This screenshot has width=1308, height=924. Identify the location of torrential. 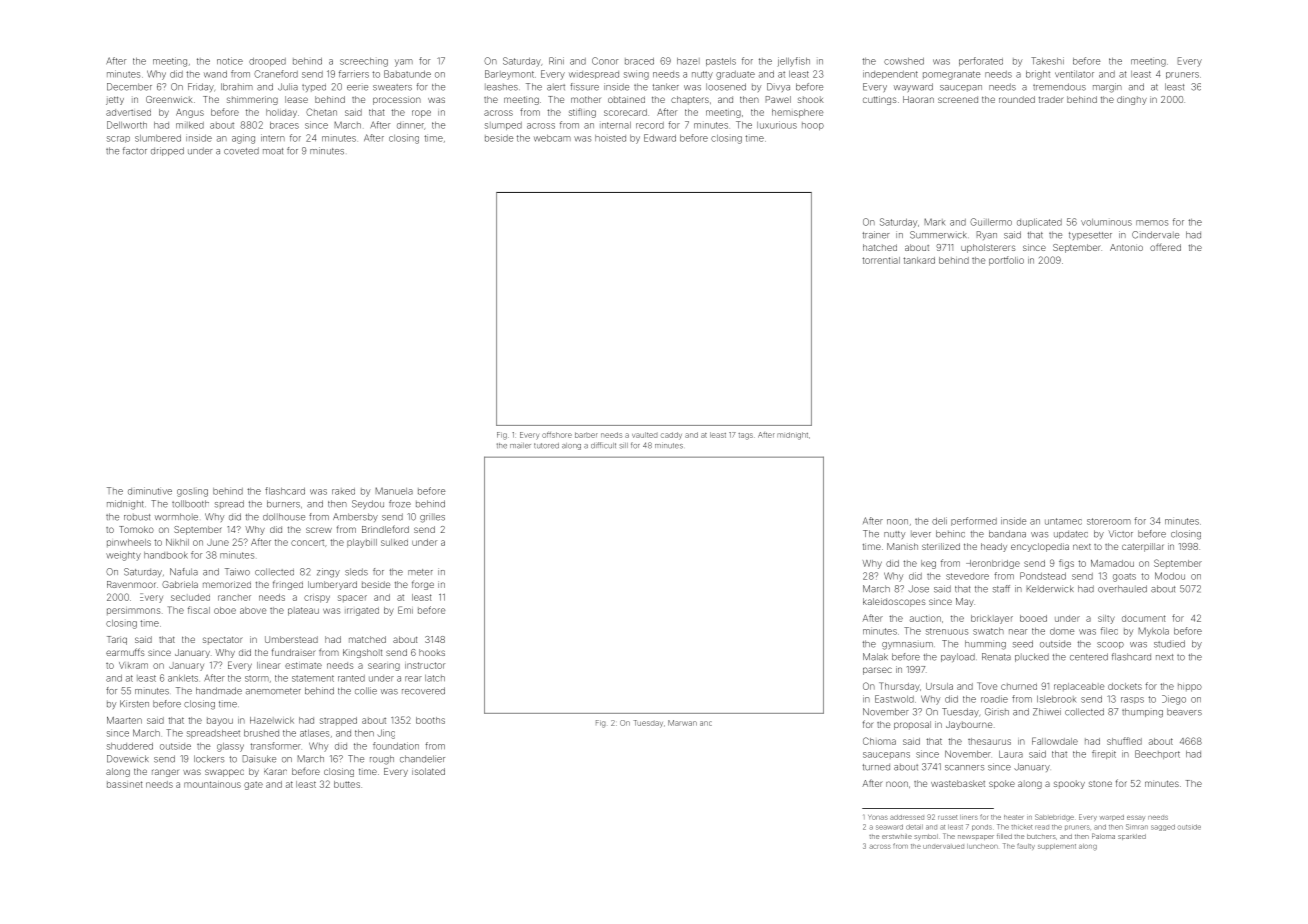
(881, 260).
